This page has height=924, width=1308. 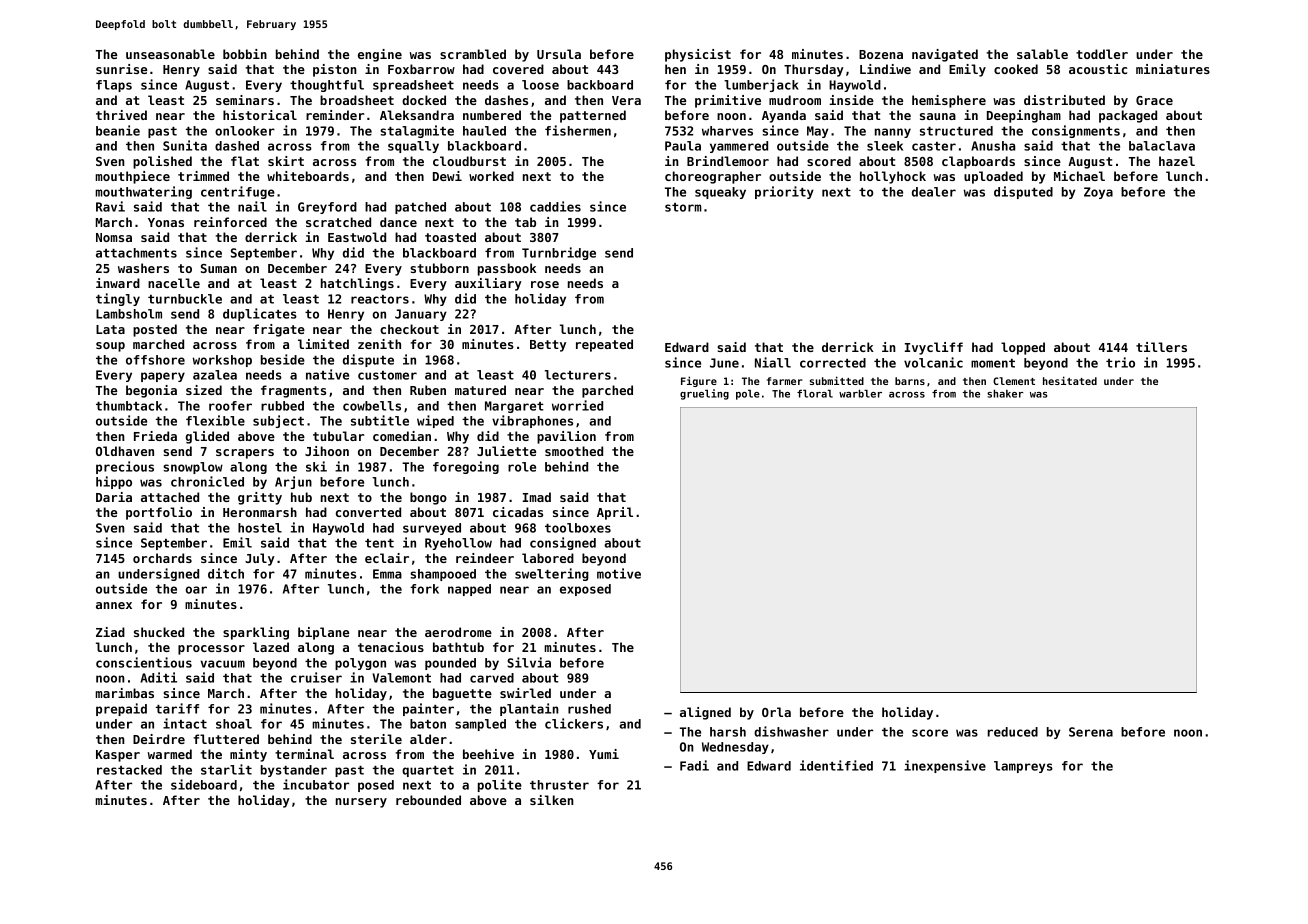 I want to click on smoothed, so click(x=574, y=451).
